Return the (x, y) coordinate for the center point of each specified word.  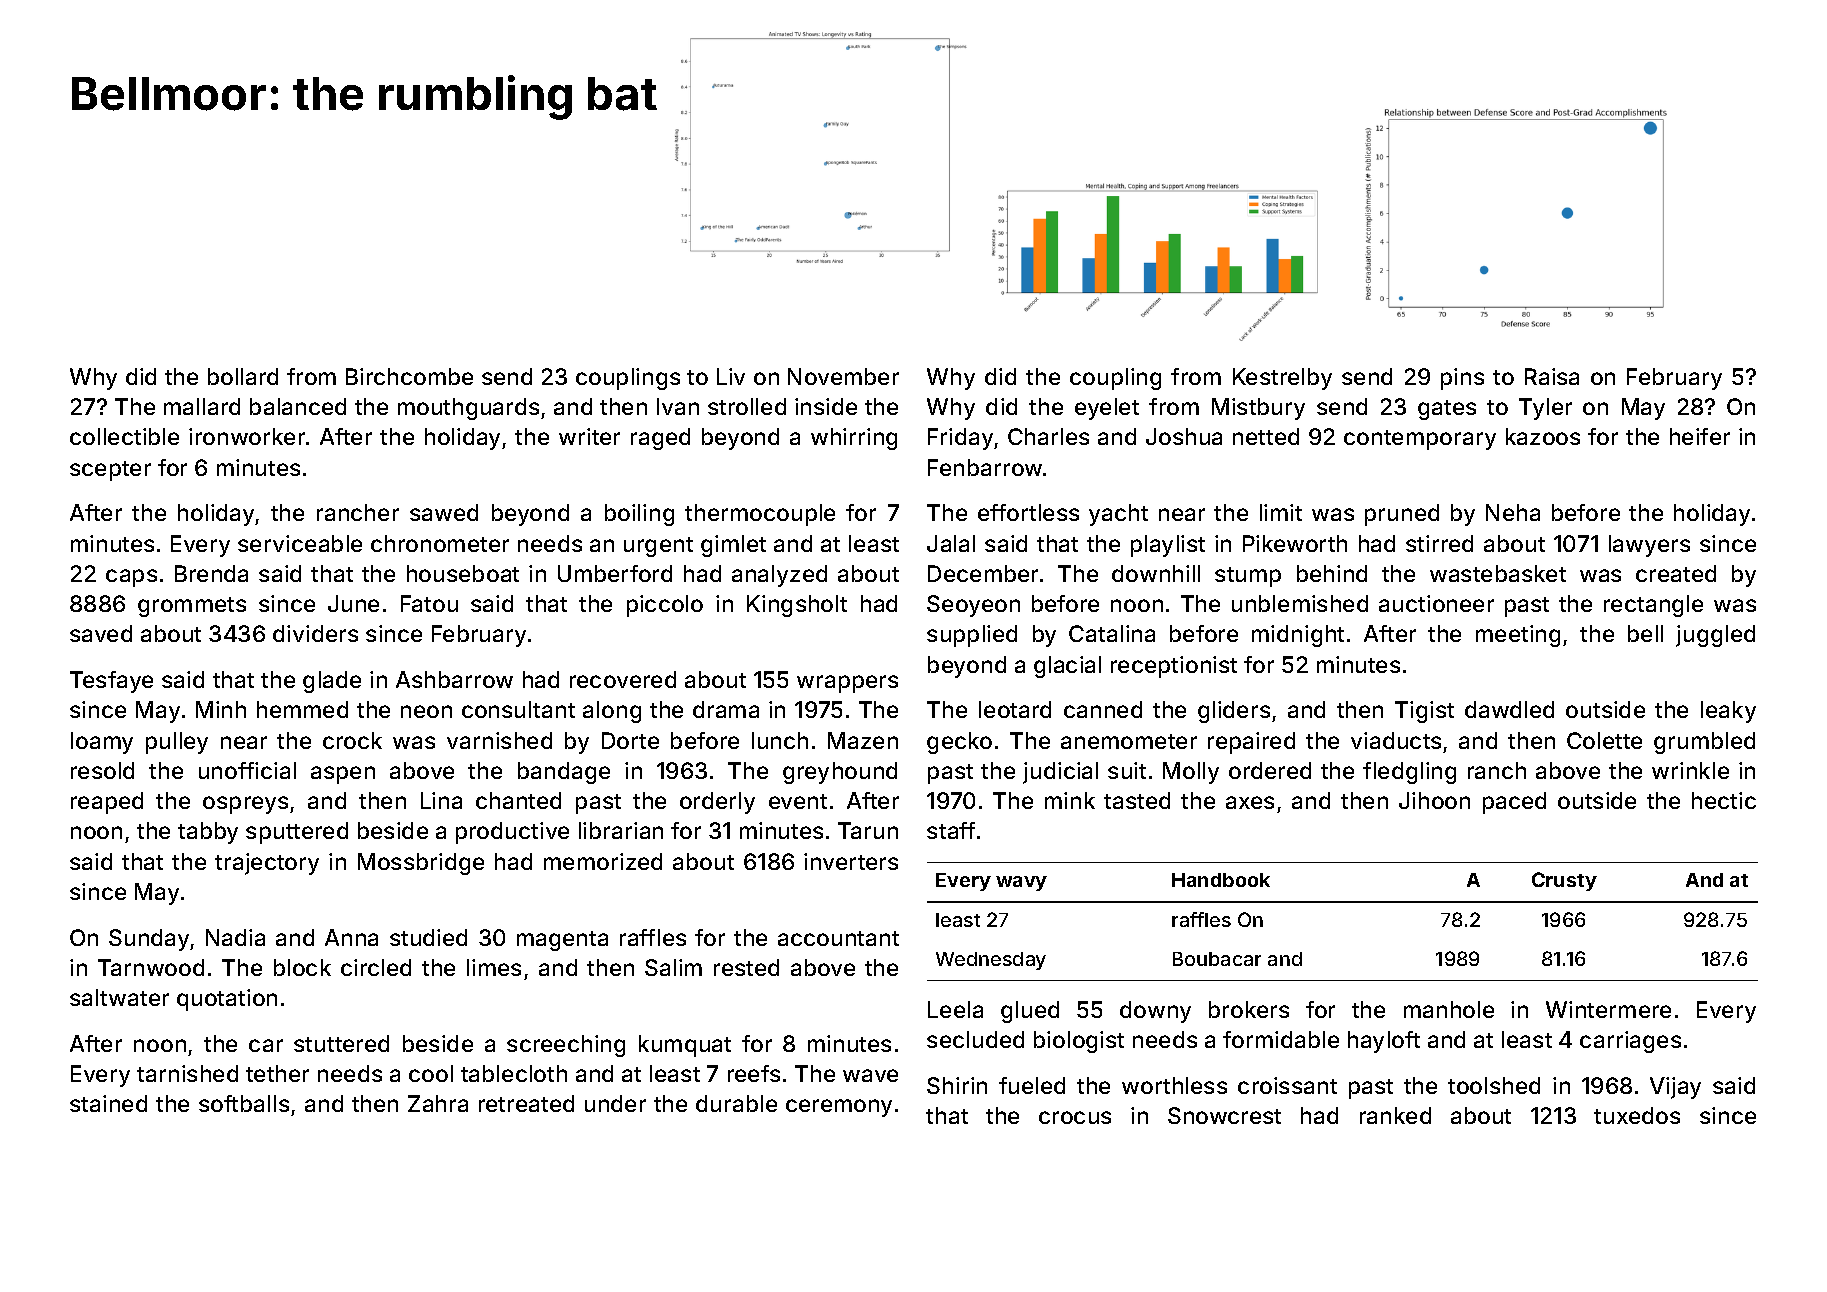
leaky (1728, 712)
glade (332, 682)
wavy (1021, 883)
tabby (208, 833)
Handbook (1221, 880)
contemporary (1420, 440)
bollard (243, 376)
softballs (244, 1103)
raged (660, 439)
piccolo (665, 606)
